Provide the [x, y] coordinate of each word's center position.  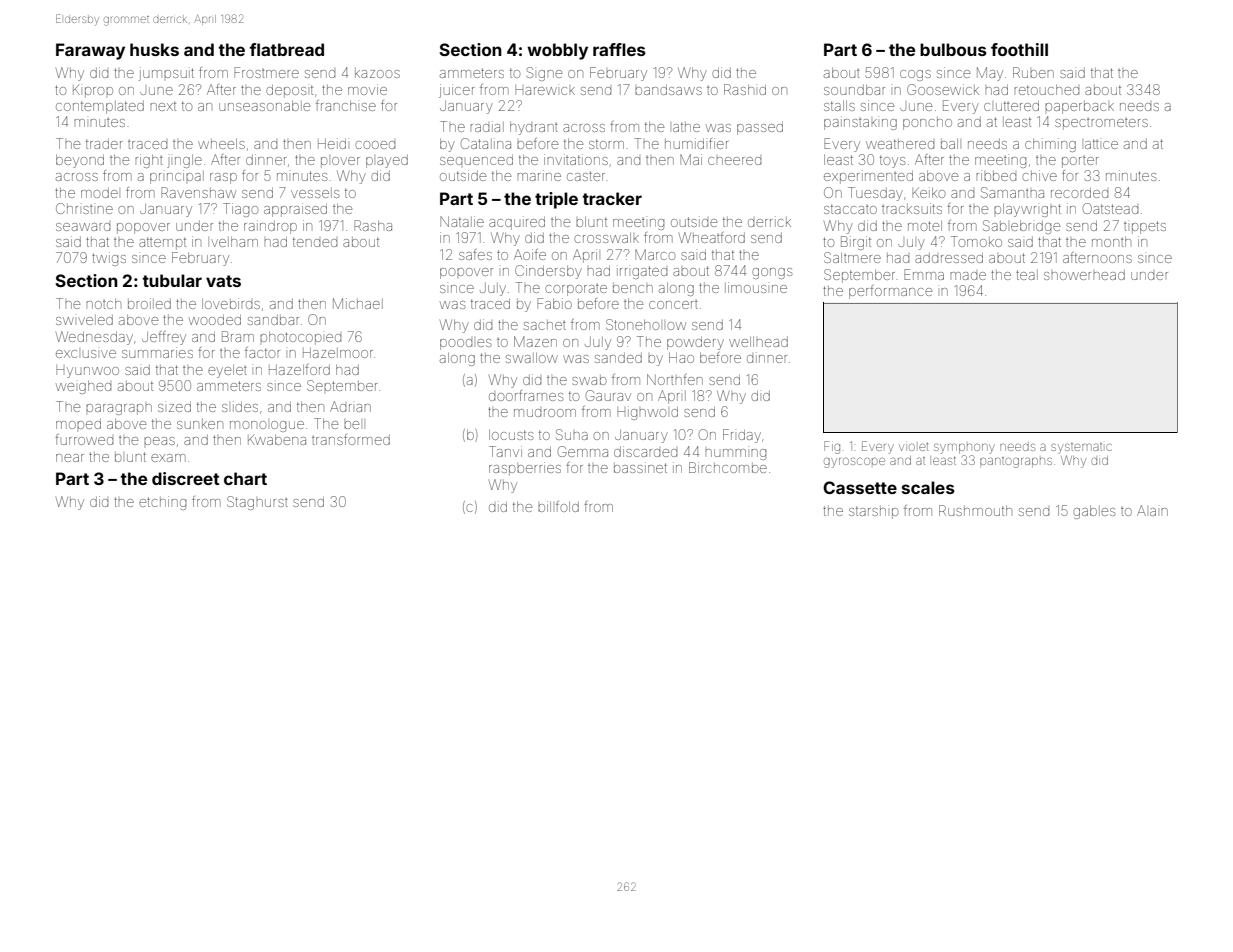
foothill [1019, 49]
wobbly [557, 51]
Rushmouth [975, 510]
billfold [558, 506]
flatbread [286, 49]
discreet [186, 478]
